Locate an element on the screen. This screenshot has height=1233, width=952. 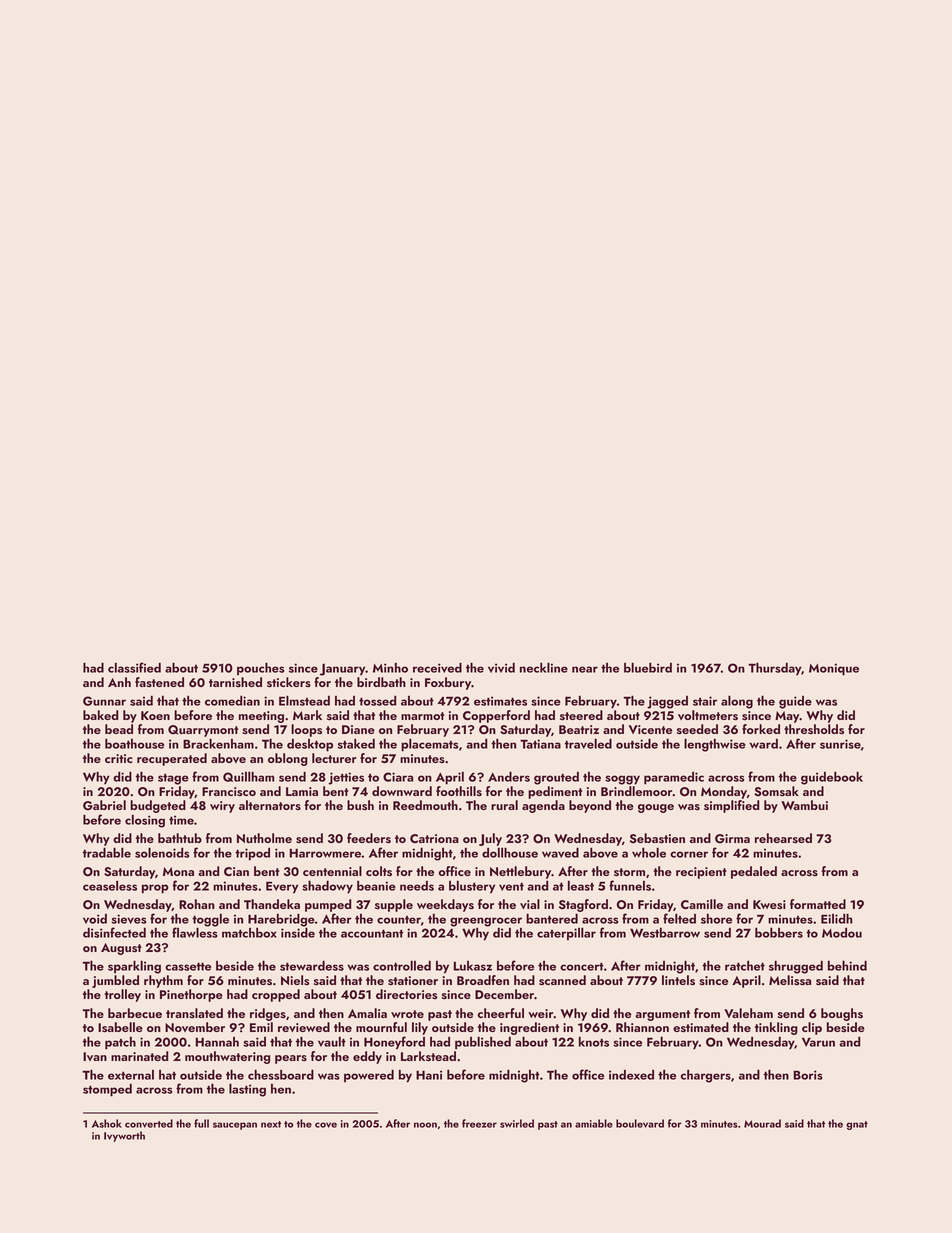
Anh is located at coordinates (119, 682).
